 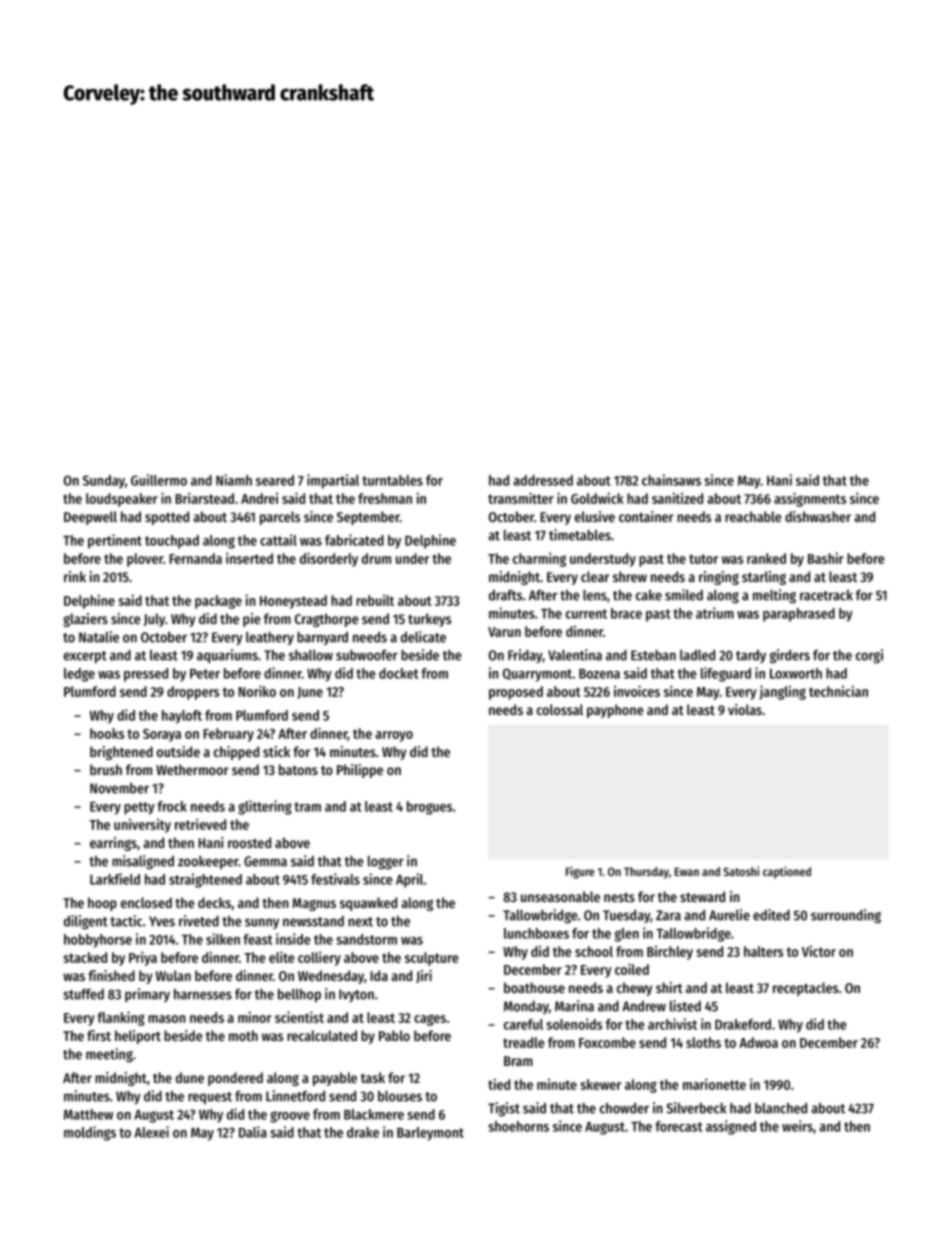 I want to click on parcels, so click(x=280, y=518).
